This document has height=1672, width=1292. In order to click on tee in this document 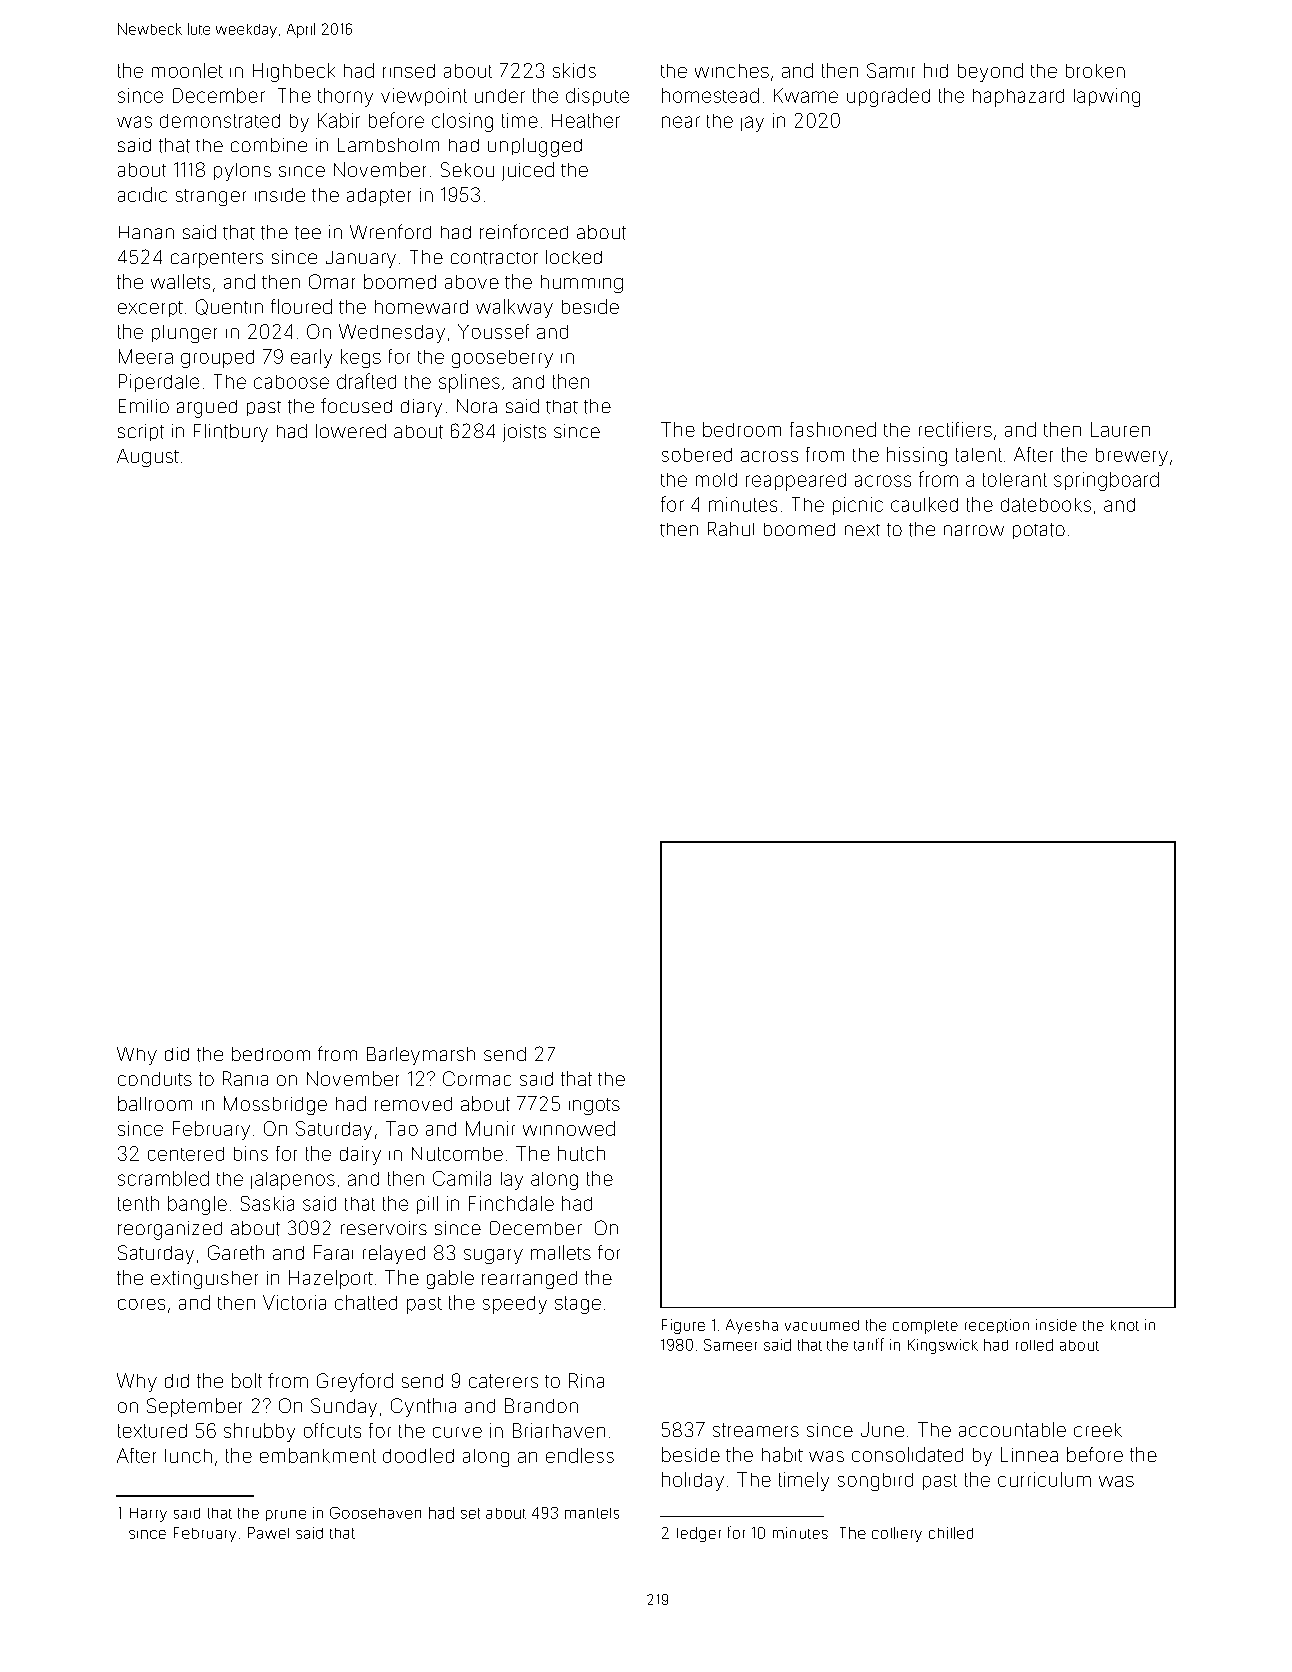, I will do `click(308, 233)`.
